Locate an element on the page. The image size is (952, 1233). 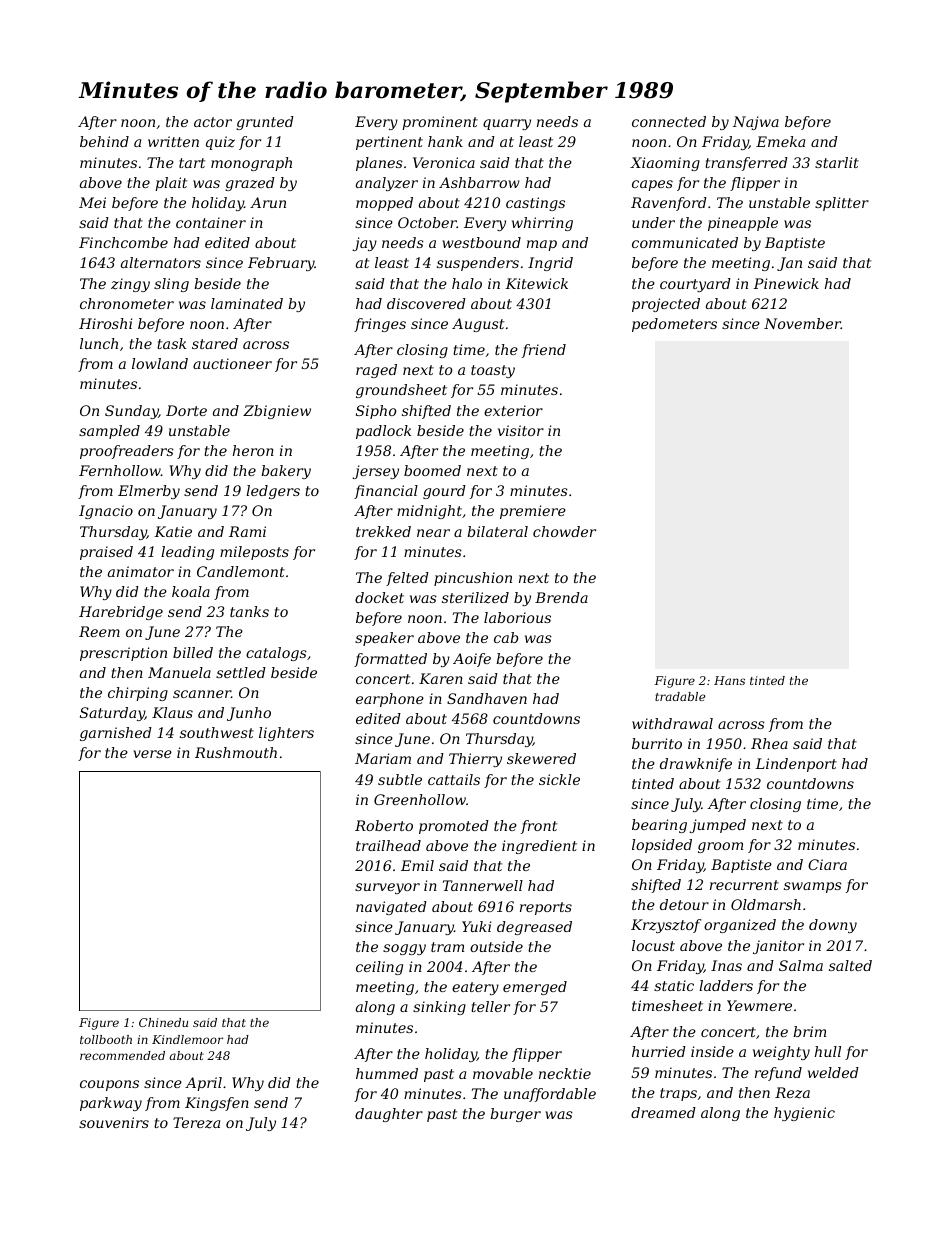
connected is located at coordinates (669, 121).
